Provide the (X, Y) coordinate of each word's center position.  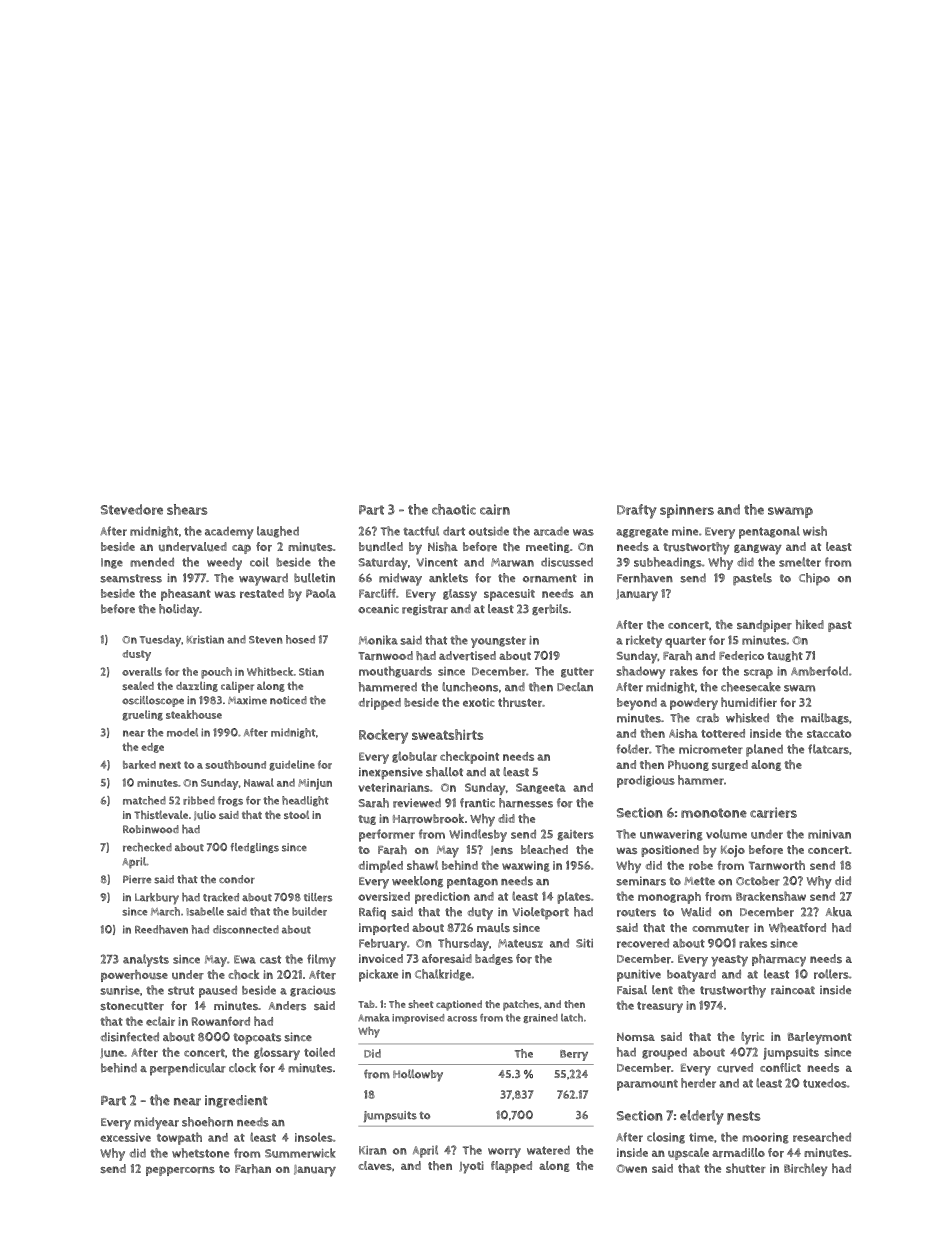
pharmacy (779, 960)
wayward (263, 579)
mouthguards (395, 672)
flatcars (828, 749)
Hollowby (418, 1075)
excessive (125, 1137)
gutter (577, 672)
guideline (292, 765)
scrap (758, 674)
